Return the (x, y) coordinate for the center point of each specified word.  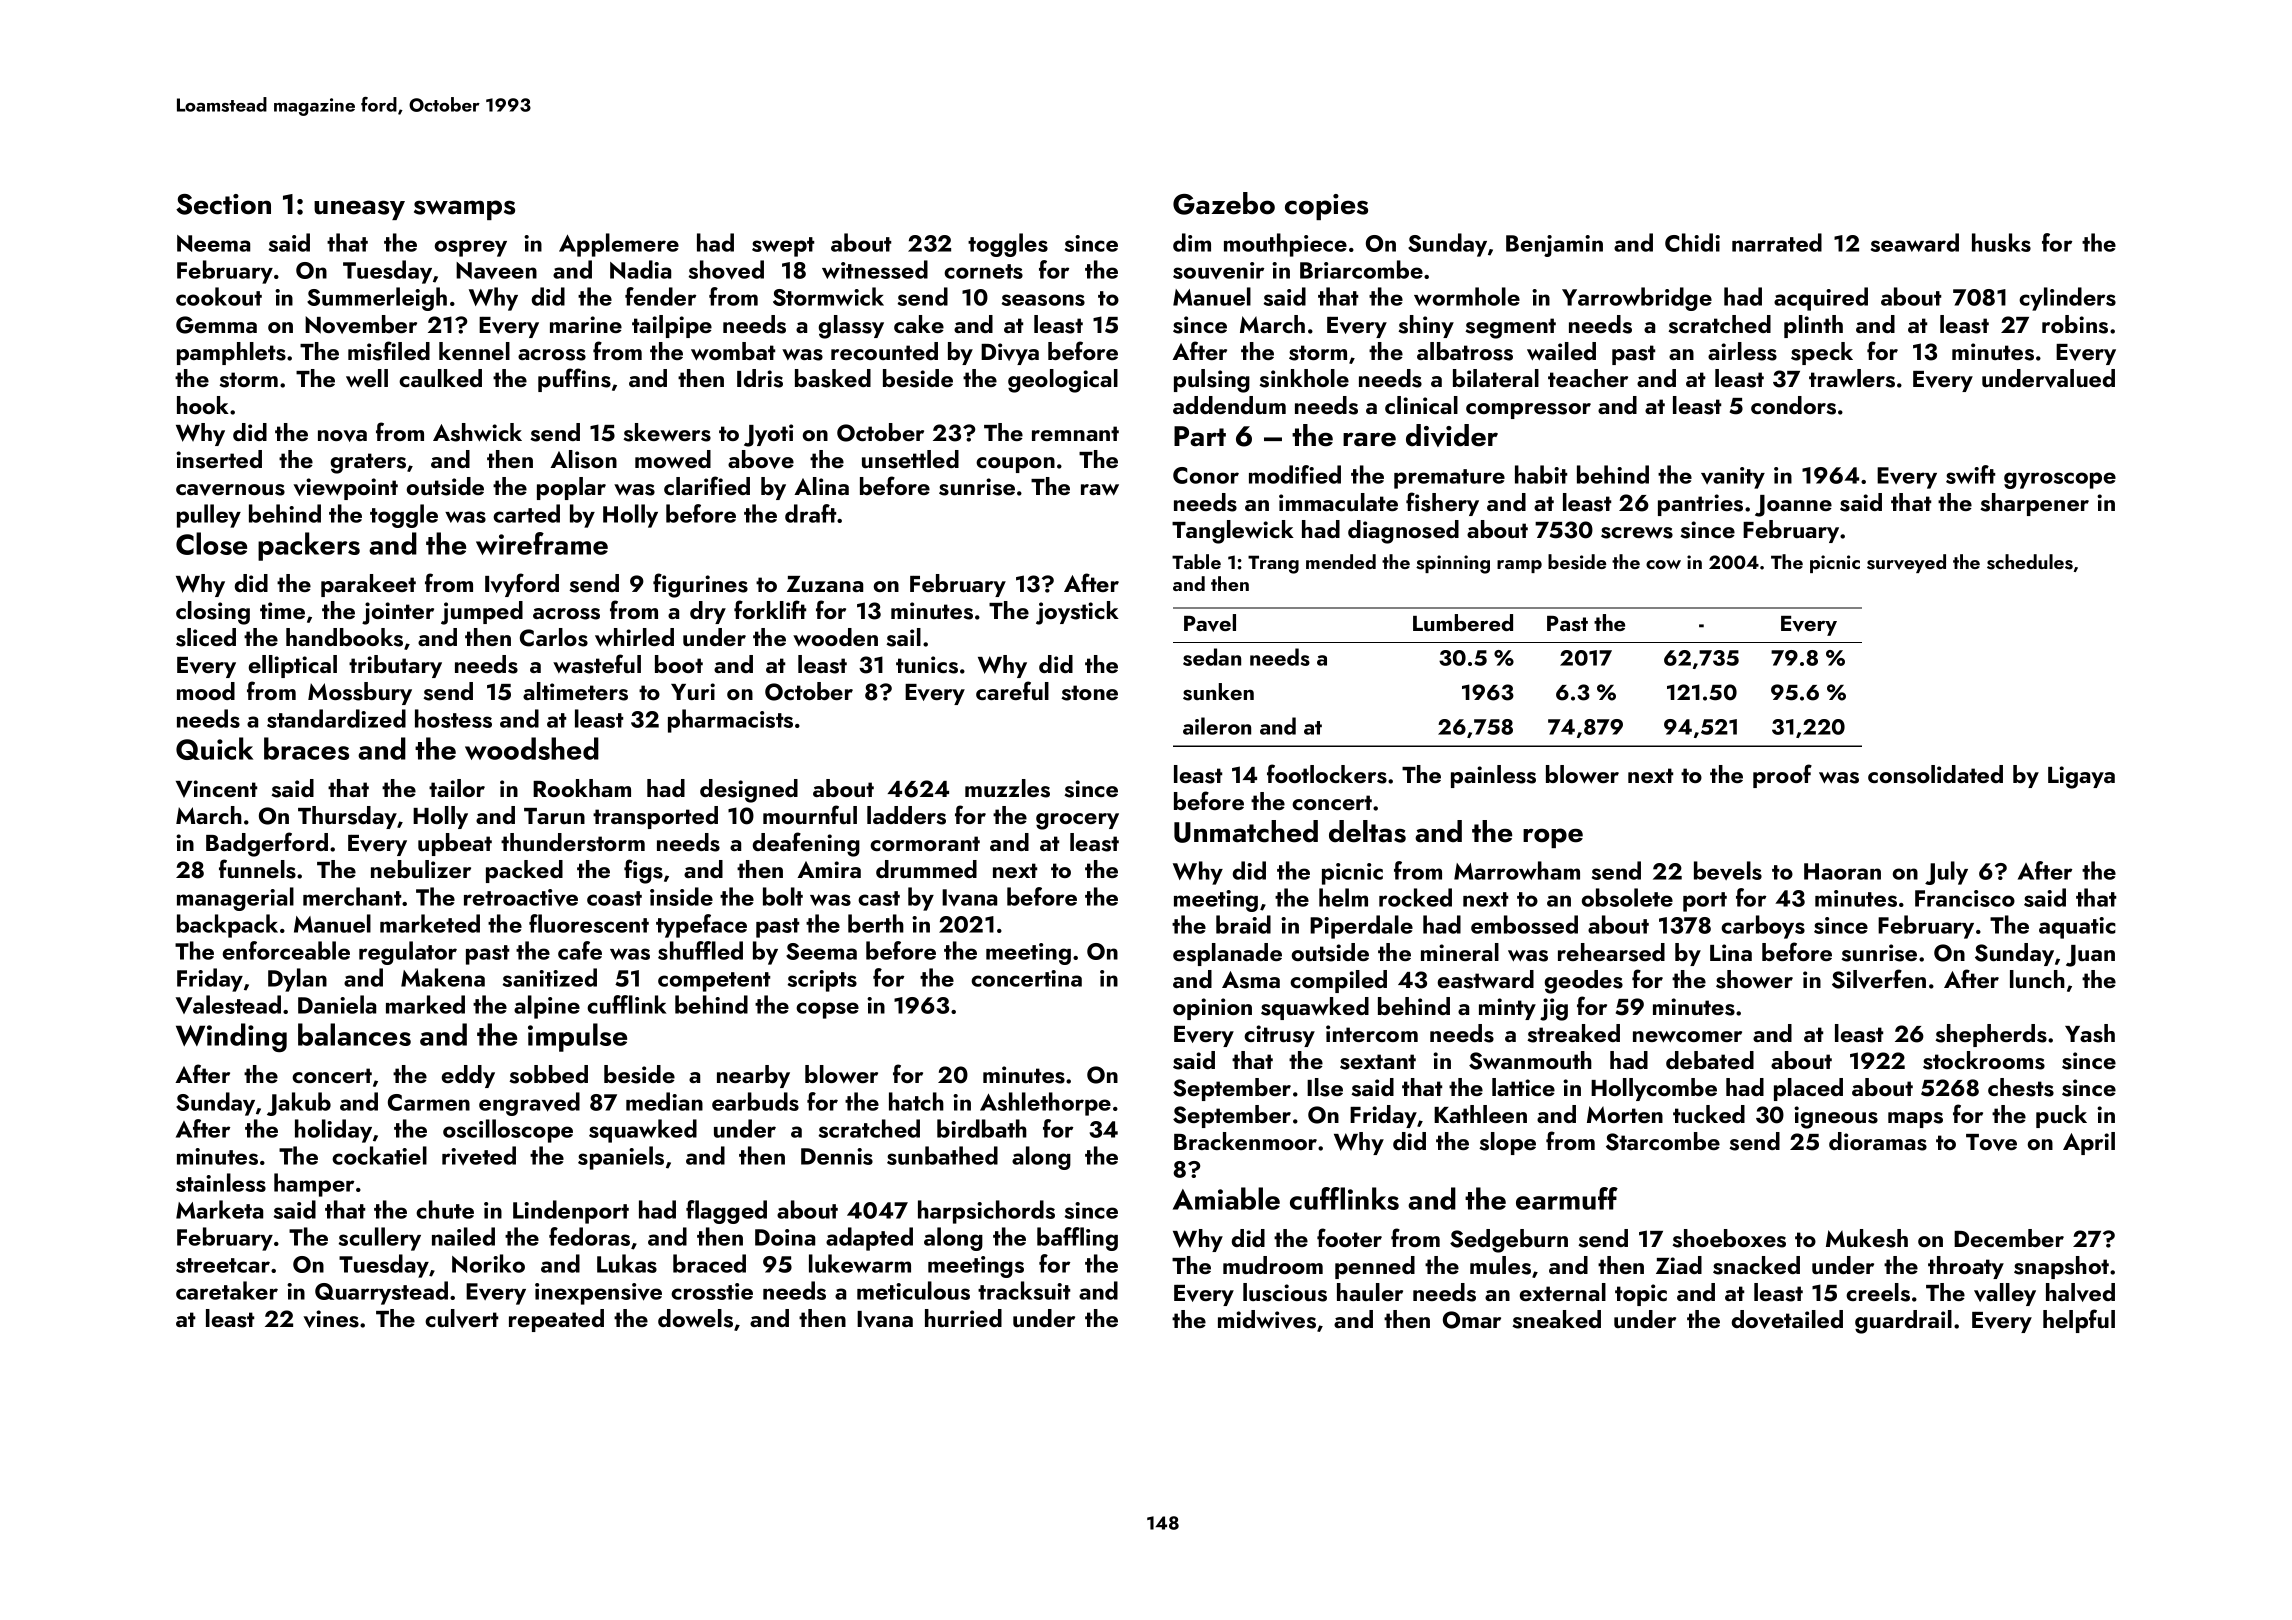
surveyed (1906, 563)
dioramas (1878, 1141)
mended (1341, 561)
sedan (1212, 657)
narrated (1777, 242)
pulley (209, 516)
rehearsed (1611, 952)
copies (1326, 207)
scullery (380, 1239)
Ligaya (2081, 777)
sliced (206, 637)
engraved (529, 1104)
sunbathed (942, 1155)
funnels (257, 869)
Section (223, 204)
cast (879, 898)
